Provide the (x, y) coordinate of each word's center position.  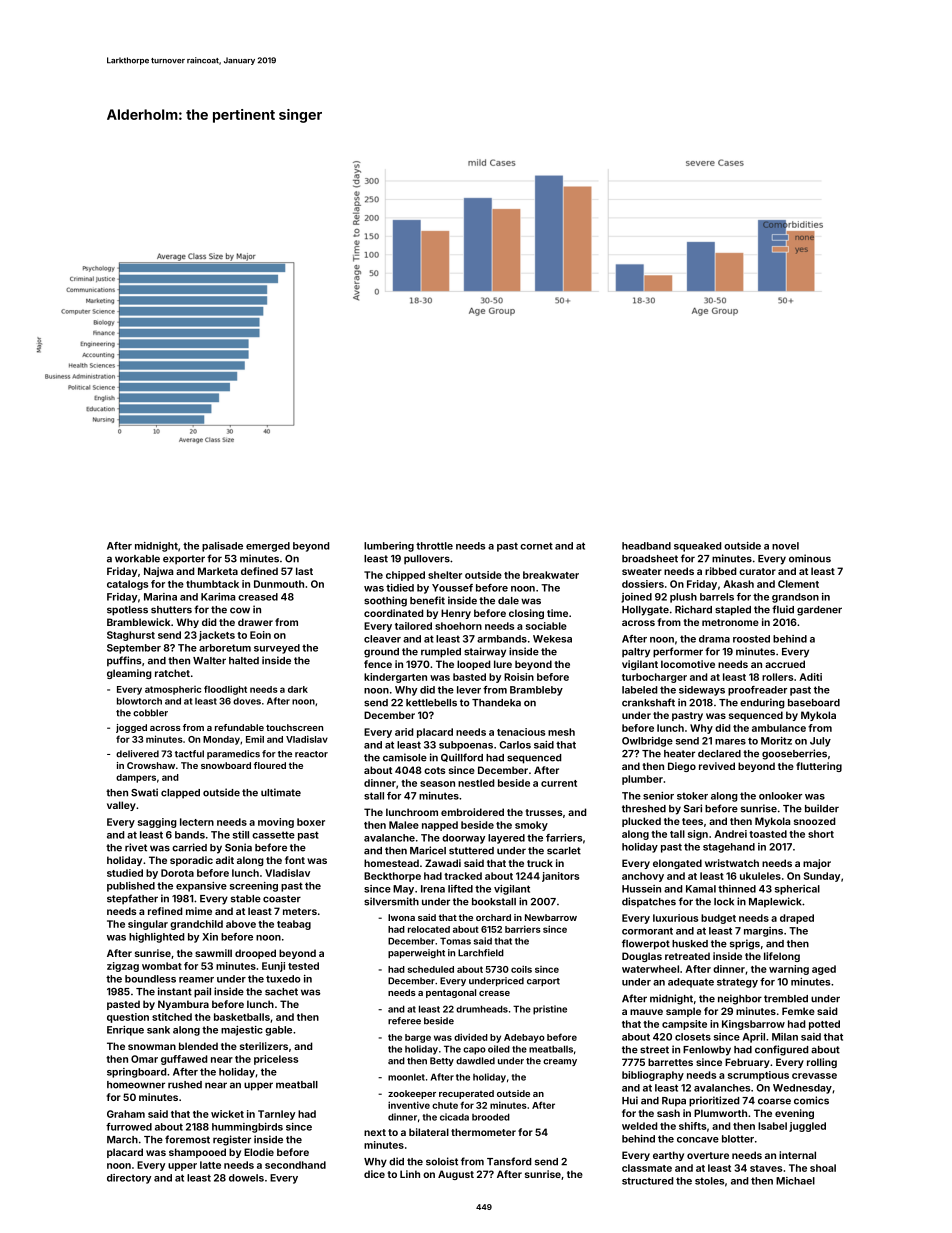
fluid (783, 609)
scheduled (431, 969)
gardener (819, 611)
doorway (463, 839)
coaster (282, 899)
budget (718, 919)
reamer (196, 980)
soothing (385, 601)
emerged (268, 547)
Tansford (509, 1161)
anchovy (643, 877)
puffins (124, 661)
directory (129, 1179)
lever (469, 690)
